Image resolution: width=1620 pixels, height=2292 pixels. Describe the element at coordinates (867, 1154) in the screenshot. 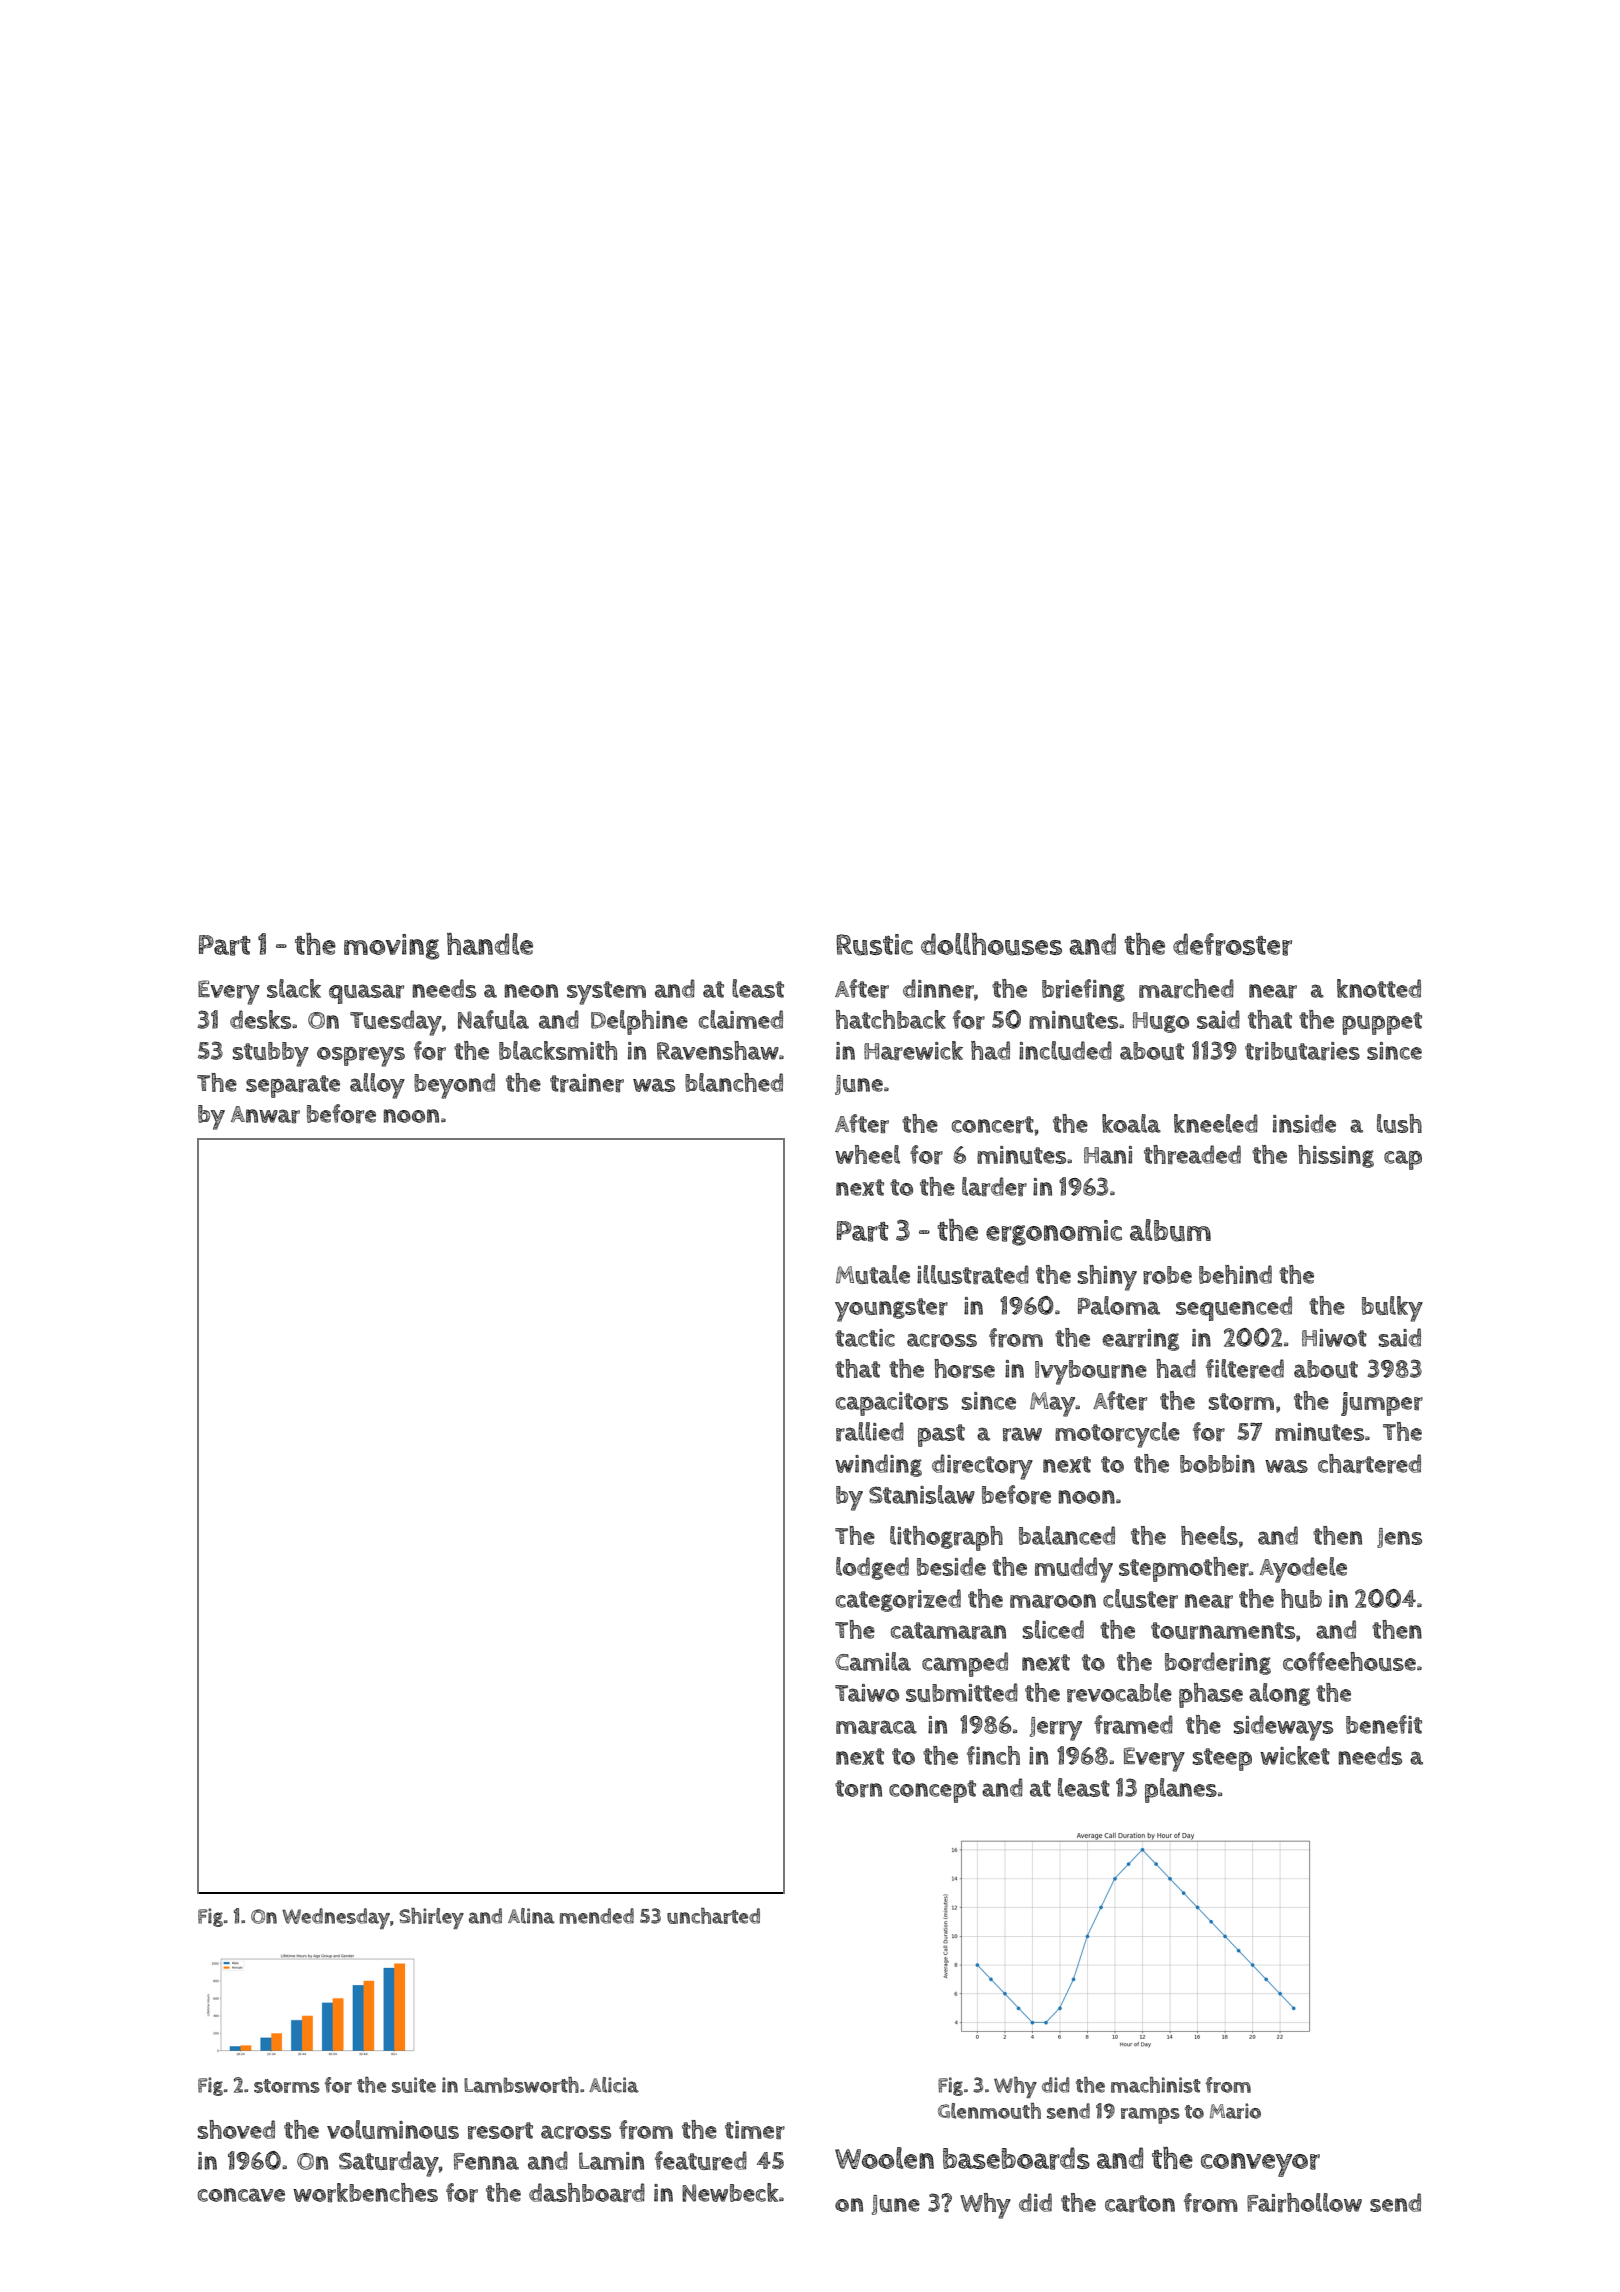

I see `wheel` at that location.
